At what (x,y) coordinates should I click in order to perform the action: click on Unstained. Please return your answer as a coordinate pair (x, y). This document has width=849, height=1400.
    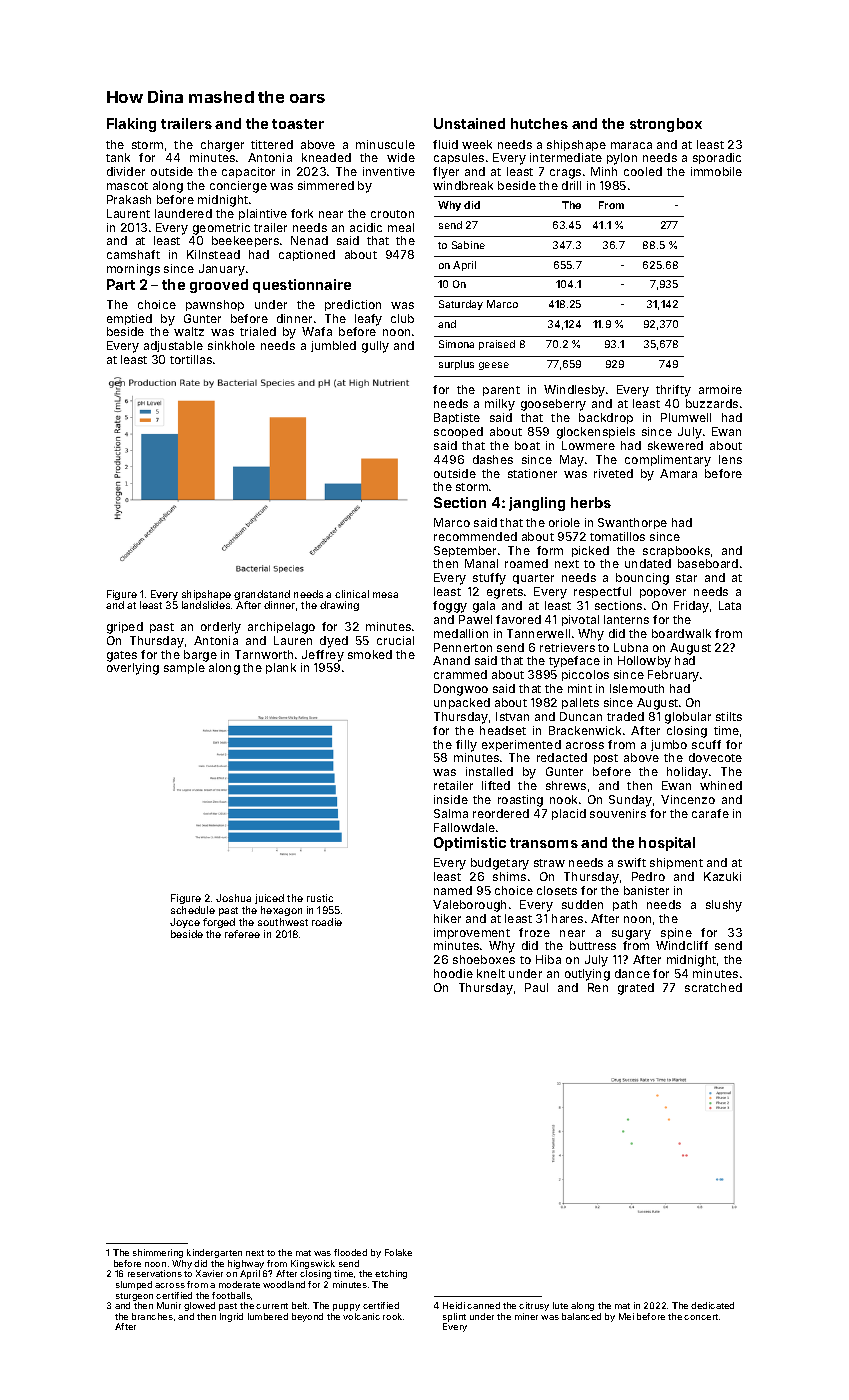
    Looking at the image, I should click on (469, 123).
